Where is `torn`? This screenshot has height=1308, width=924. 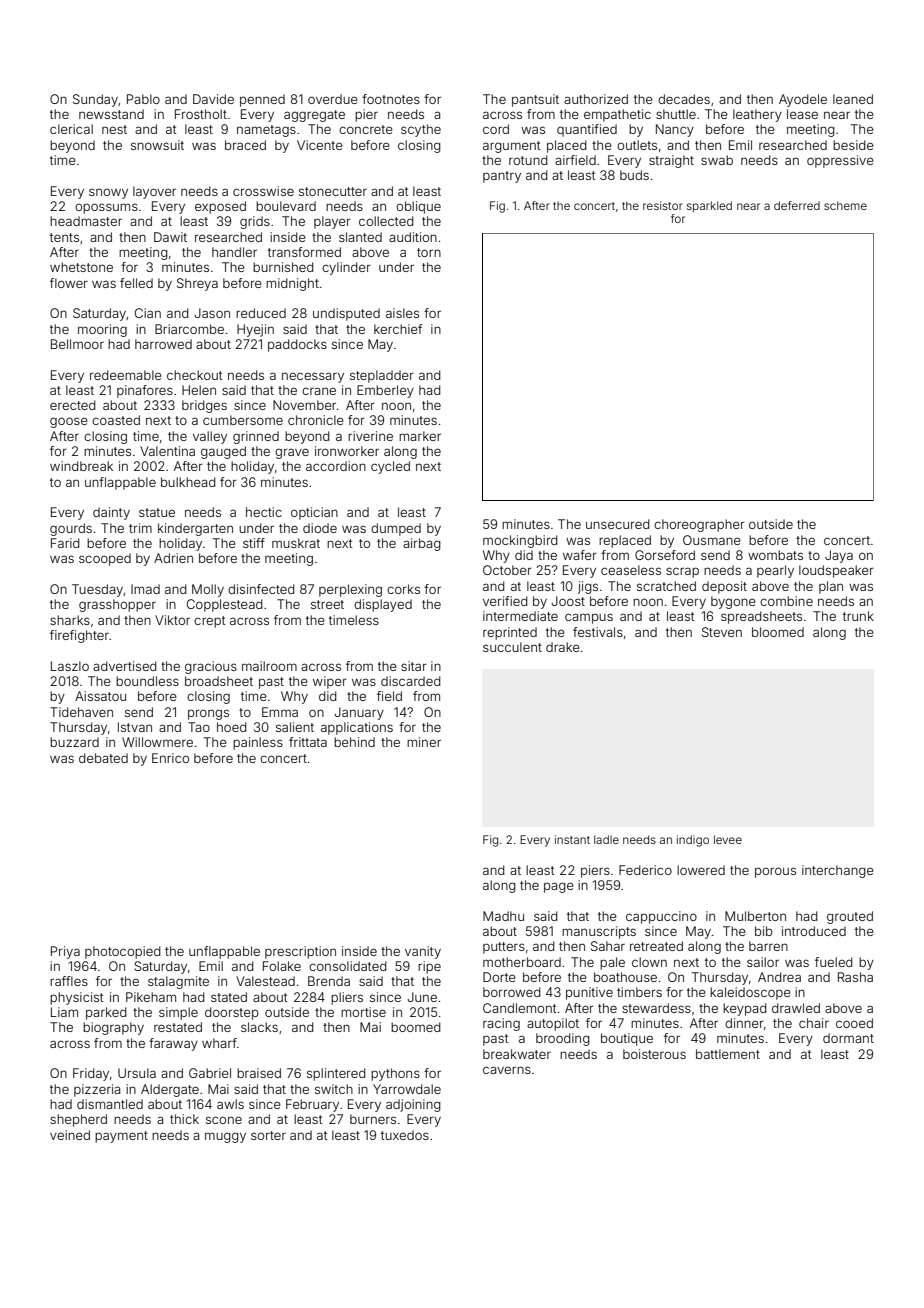
torn is located at coordinates (429, 252).
